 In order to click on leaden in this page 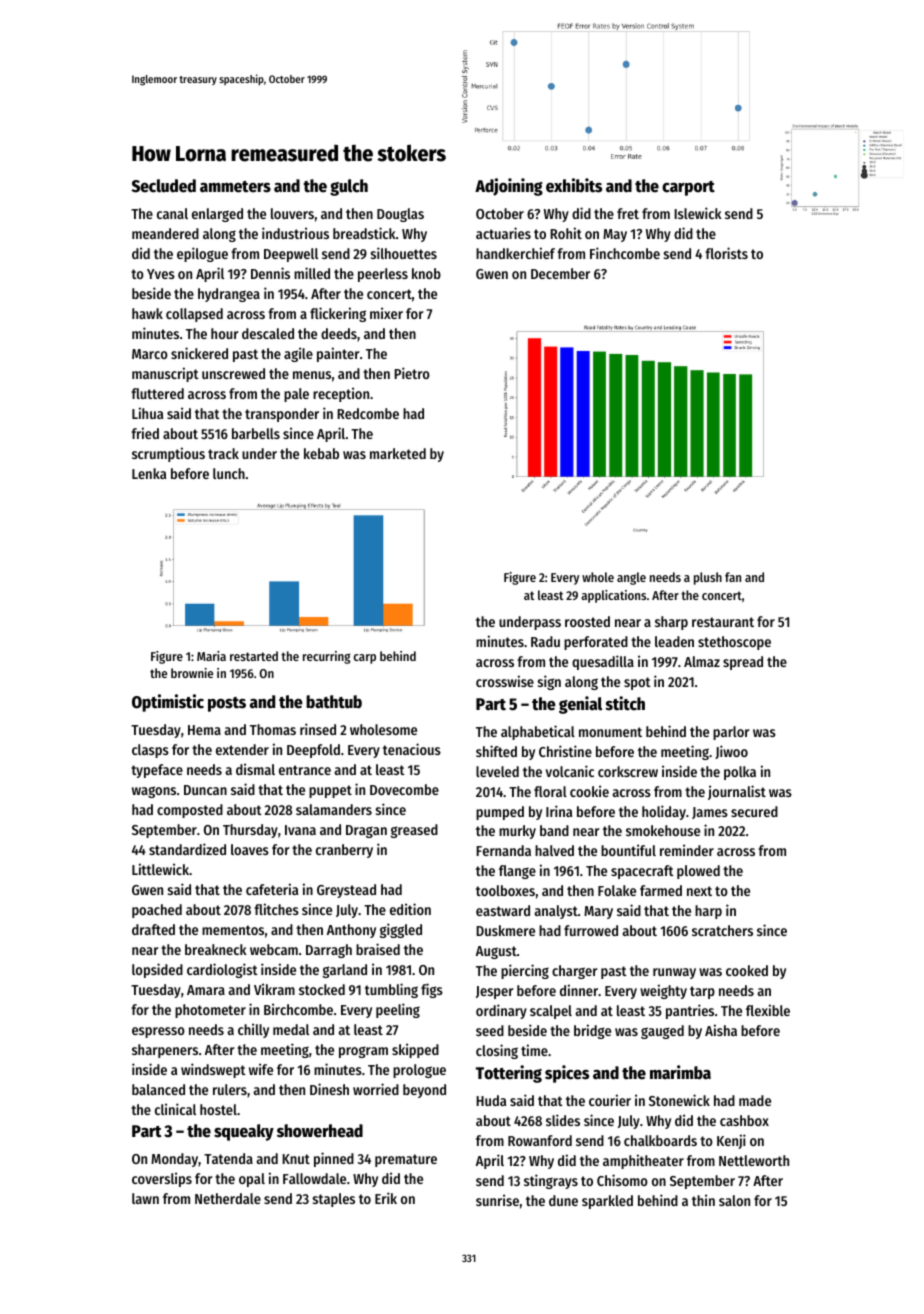, I will do `click(674, 641)`.
